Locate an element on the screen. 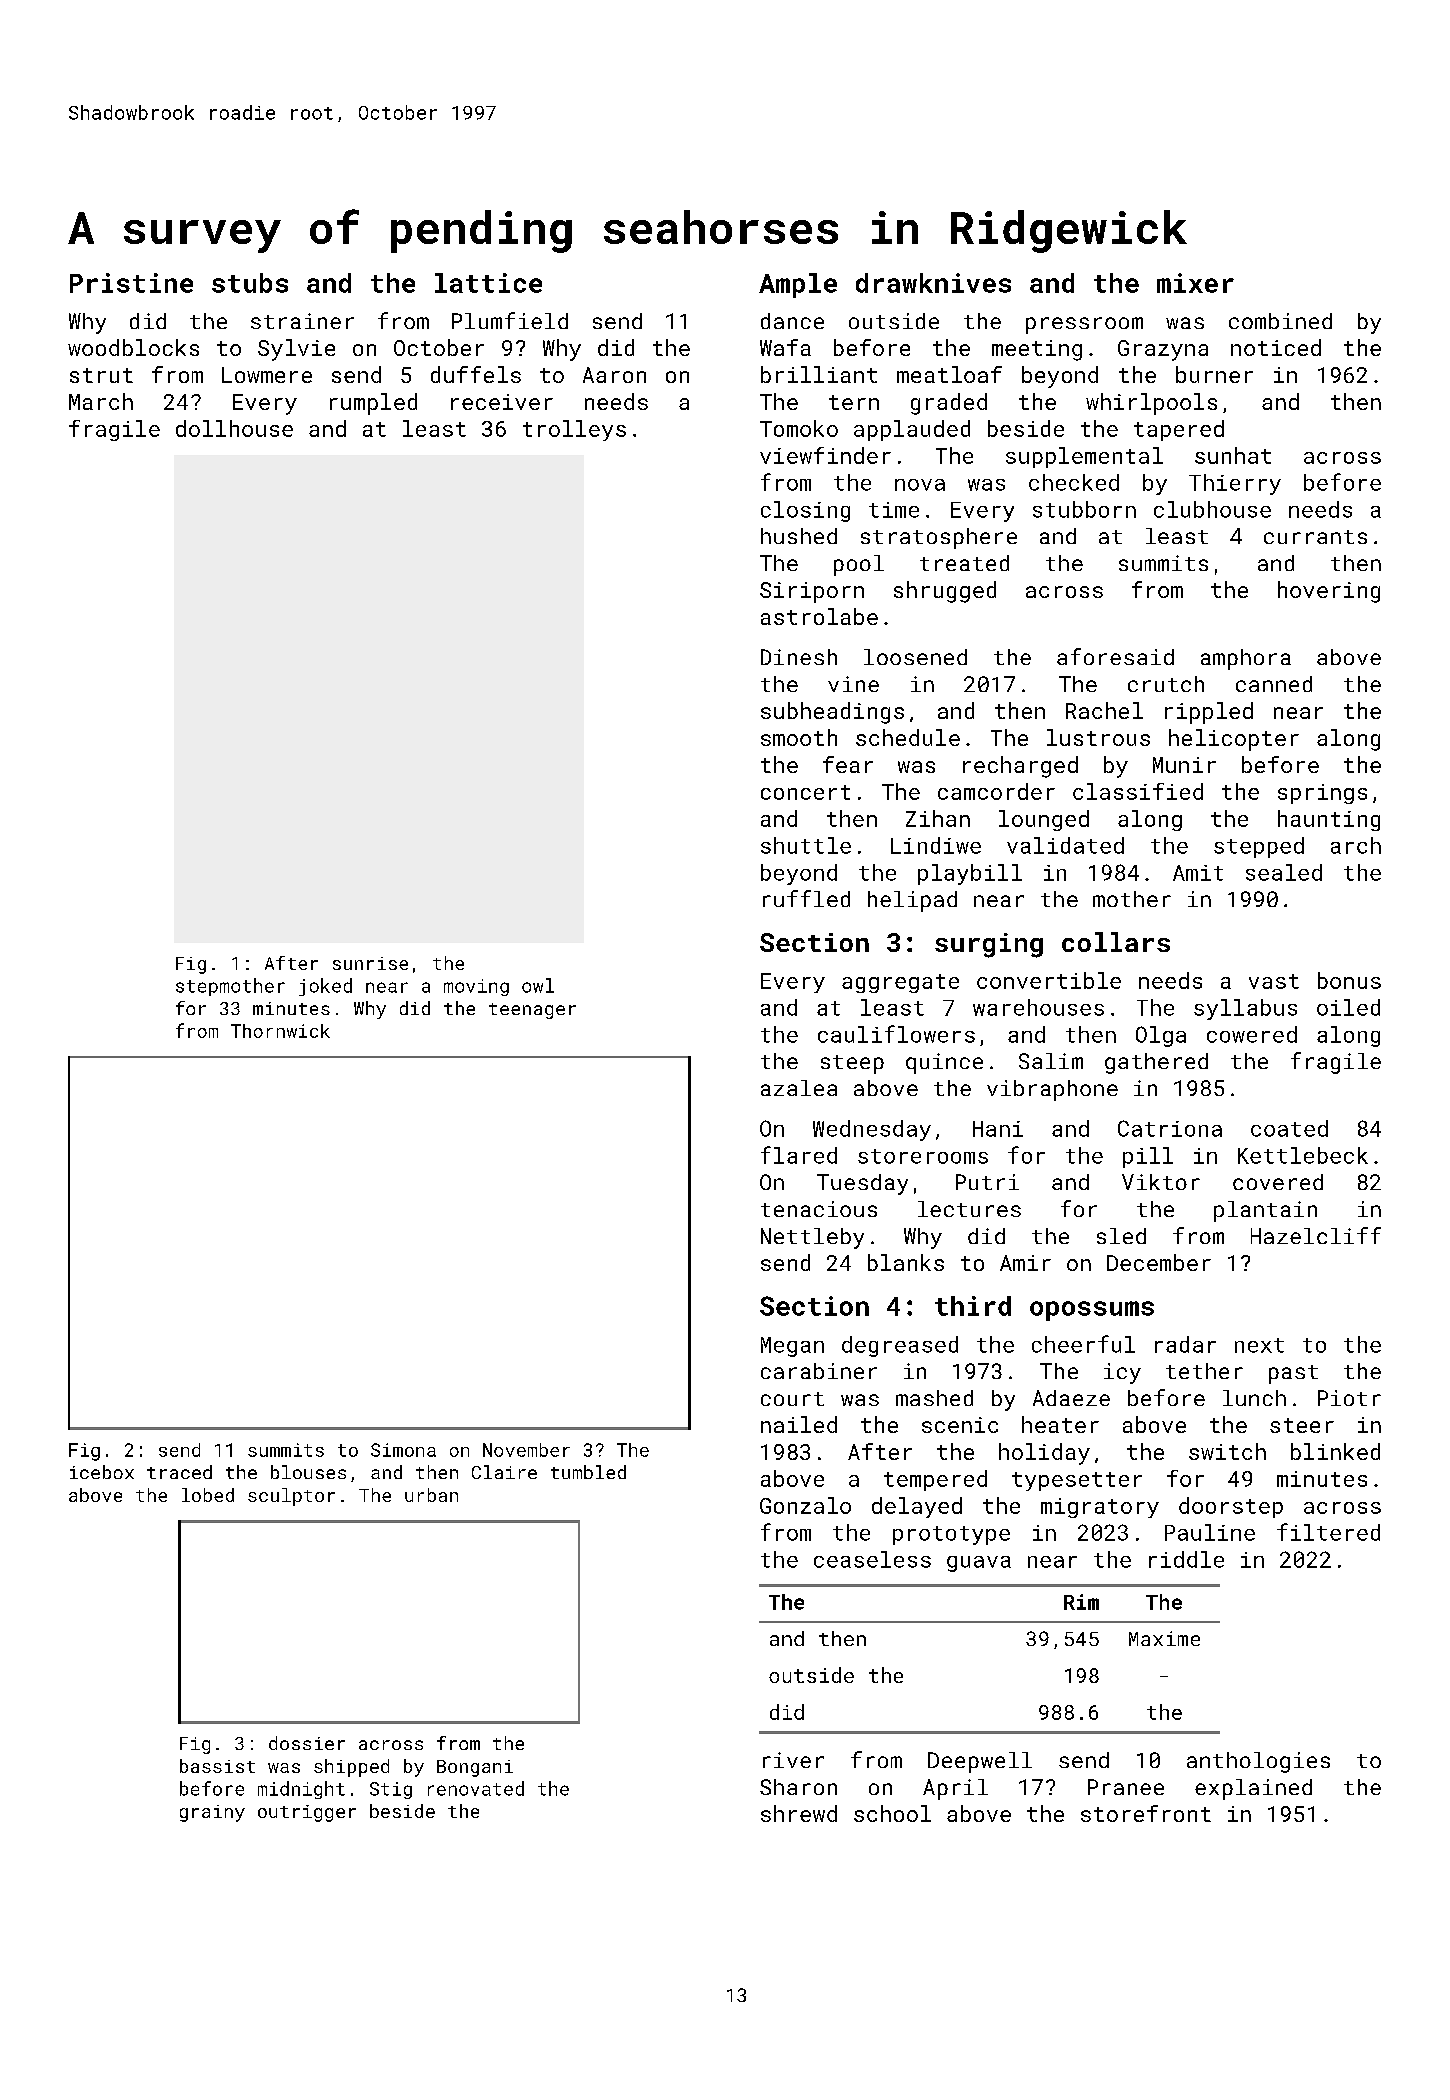 Image resolution: width=1450 pixels, height=2100 pixels. school is located at coordinates (892, 1813).
